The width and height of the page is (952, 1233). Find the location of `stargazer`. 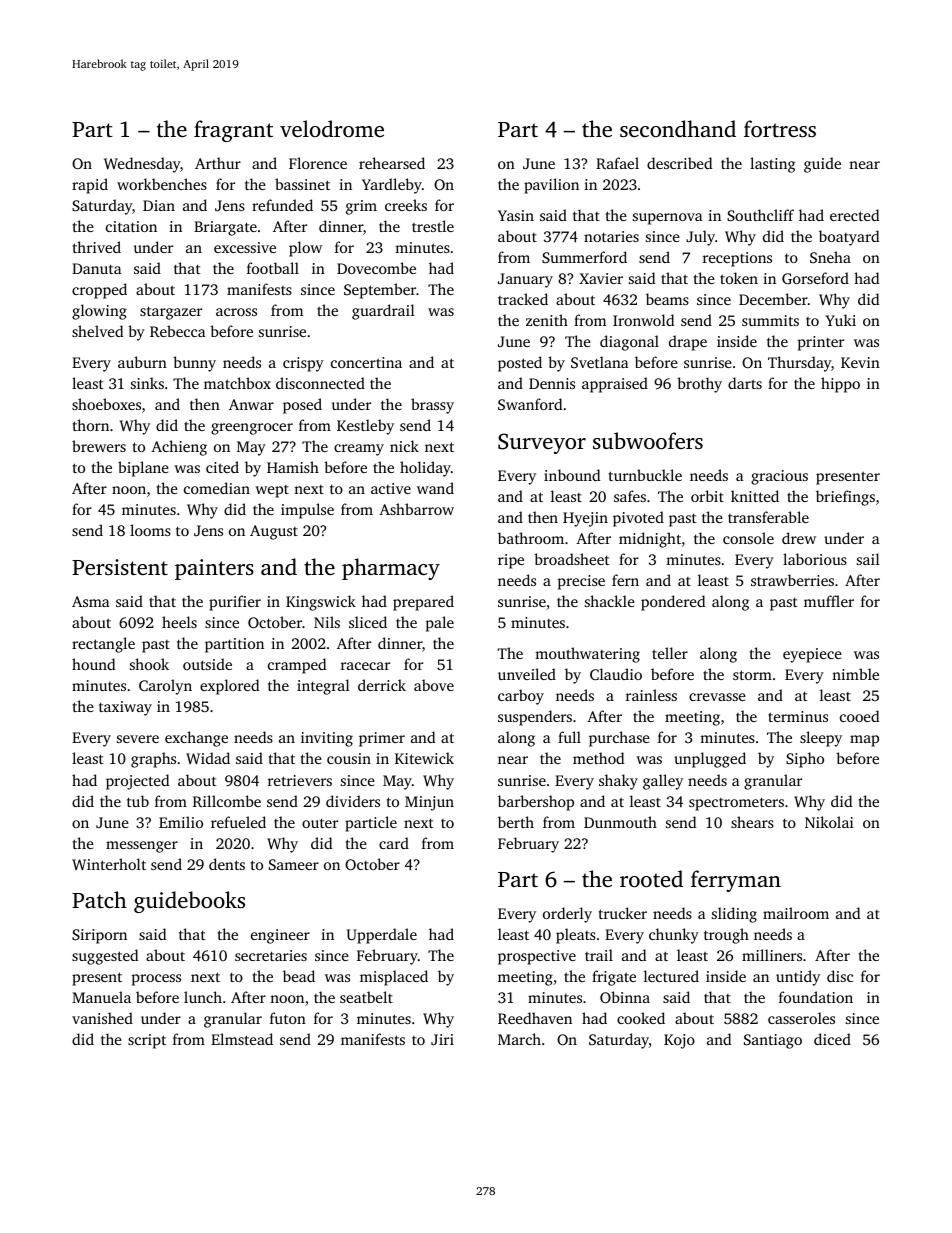

stargazer is located at coordinates (171, 313).
